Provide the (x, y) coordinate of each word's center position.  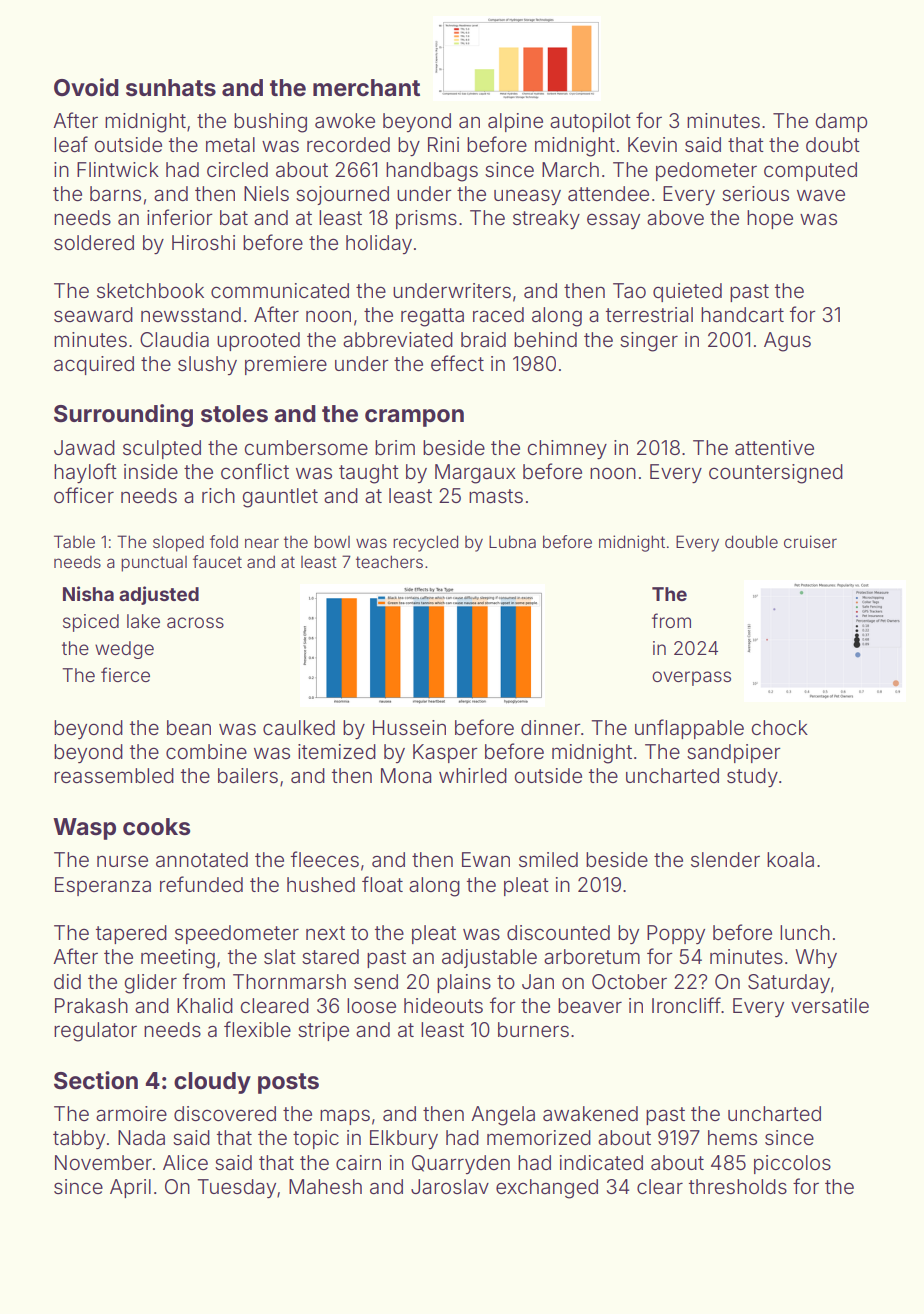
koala (790, 859)
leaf (71, 144)
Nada (141, 1137)
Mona (406, 776)
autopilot (590, 122)
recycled (425, 543)
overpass (691, 678)
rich (218, 495)
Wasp (84, 829)
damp (841, 122)
